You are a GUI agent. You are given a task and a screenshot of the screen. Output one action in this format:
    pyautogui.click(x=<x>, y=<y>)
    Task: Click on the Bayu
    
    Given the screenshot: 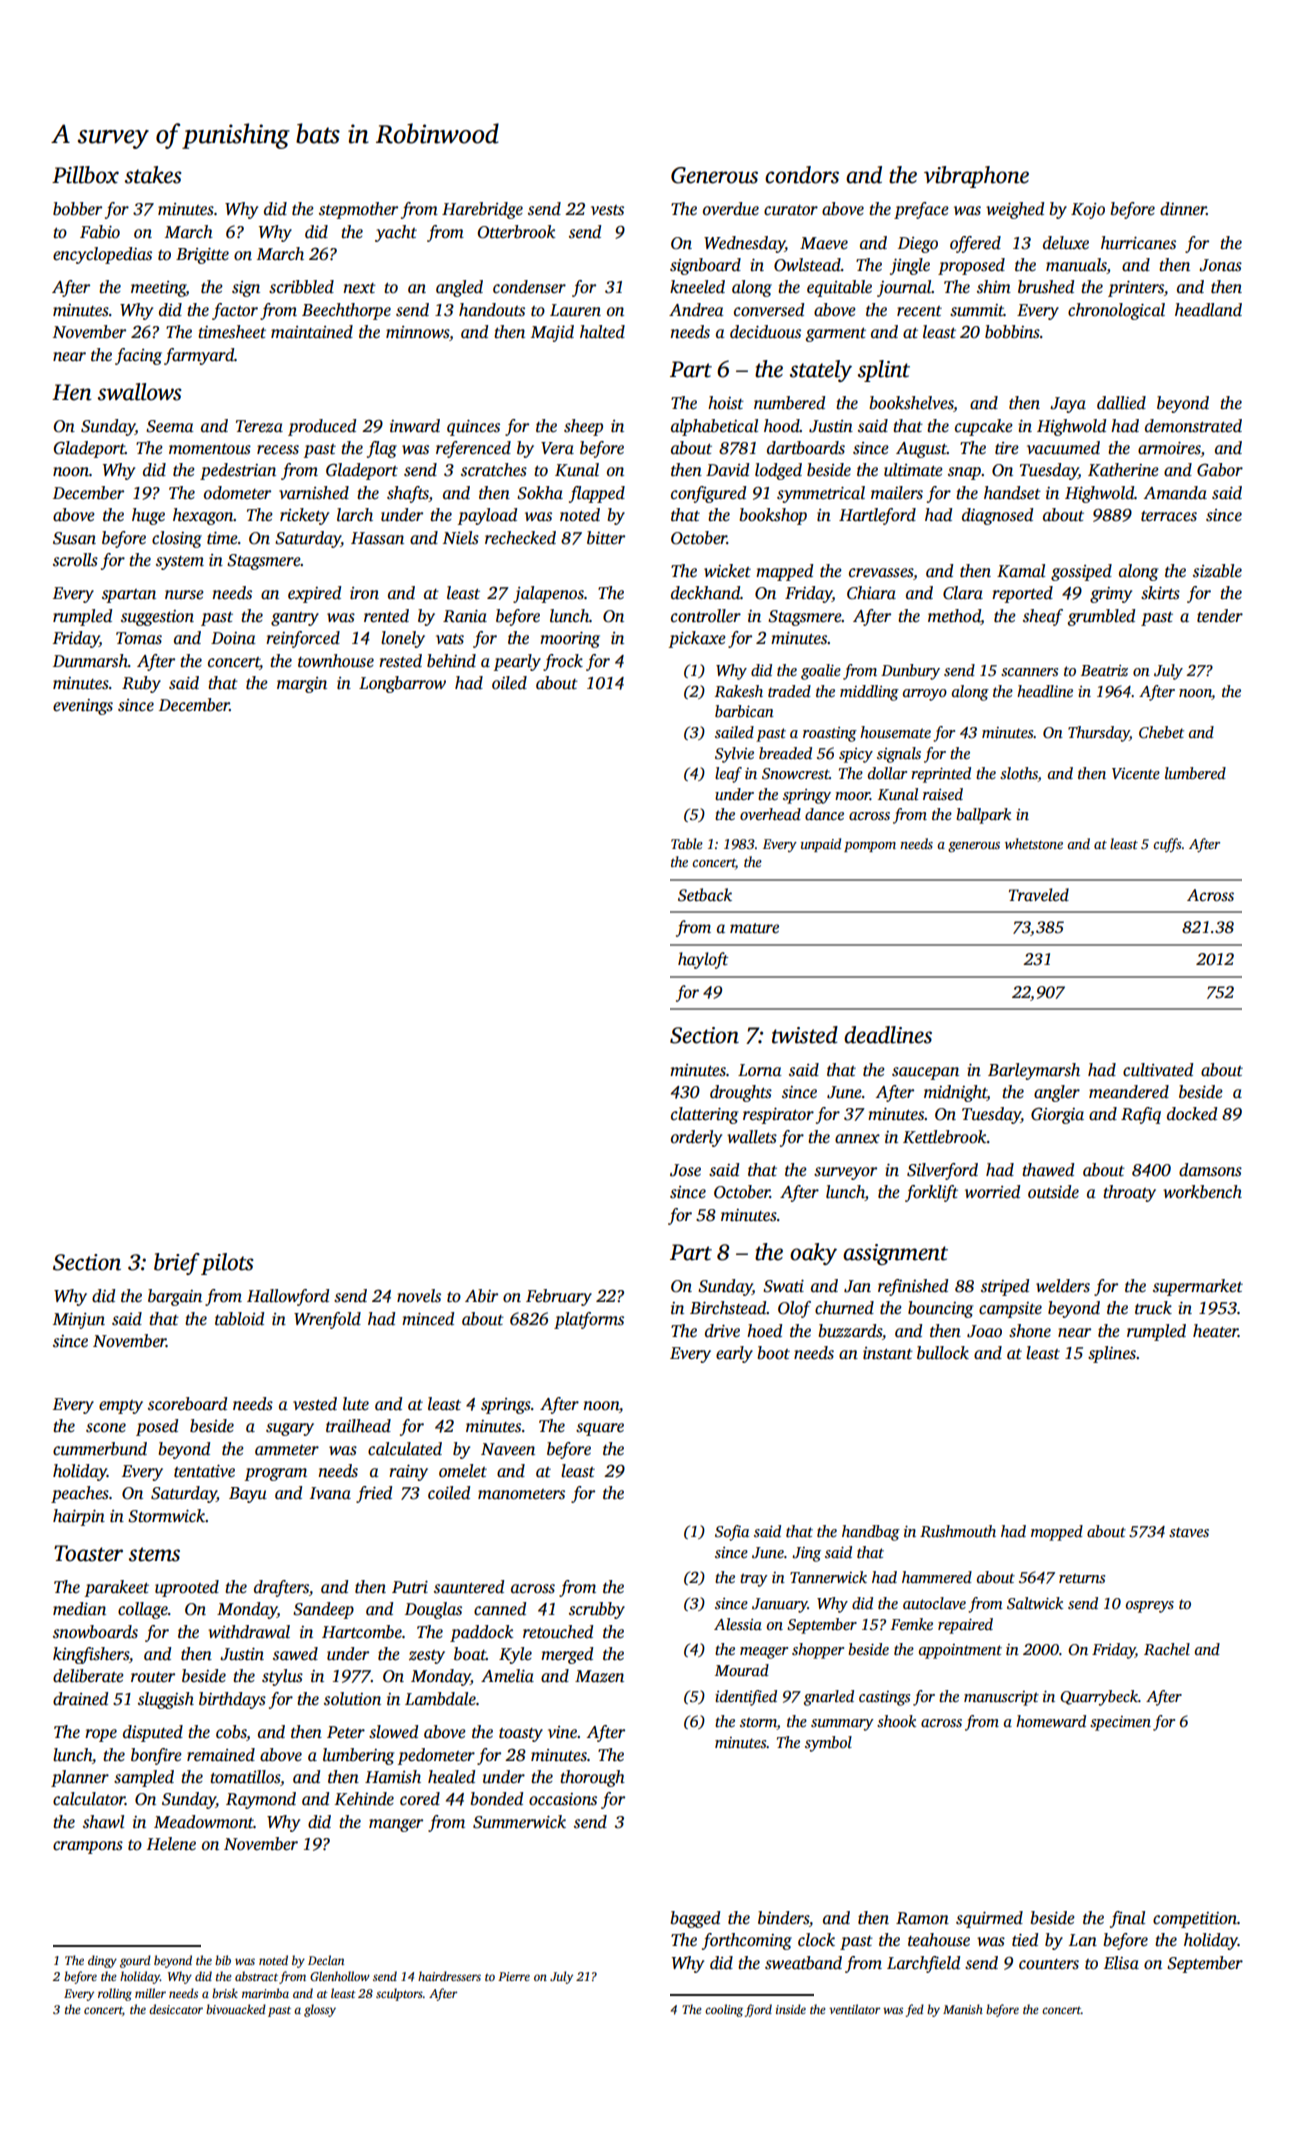 What is the action you would take?
    pyautogui.click(x=248, y=1495)
